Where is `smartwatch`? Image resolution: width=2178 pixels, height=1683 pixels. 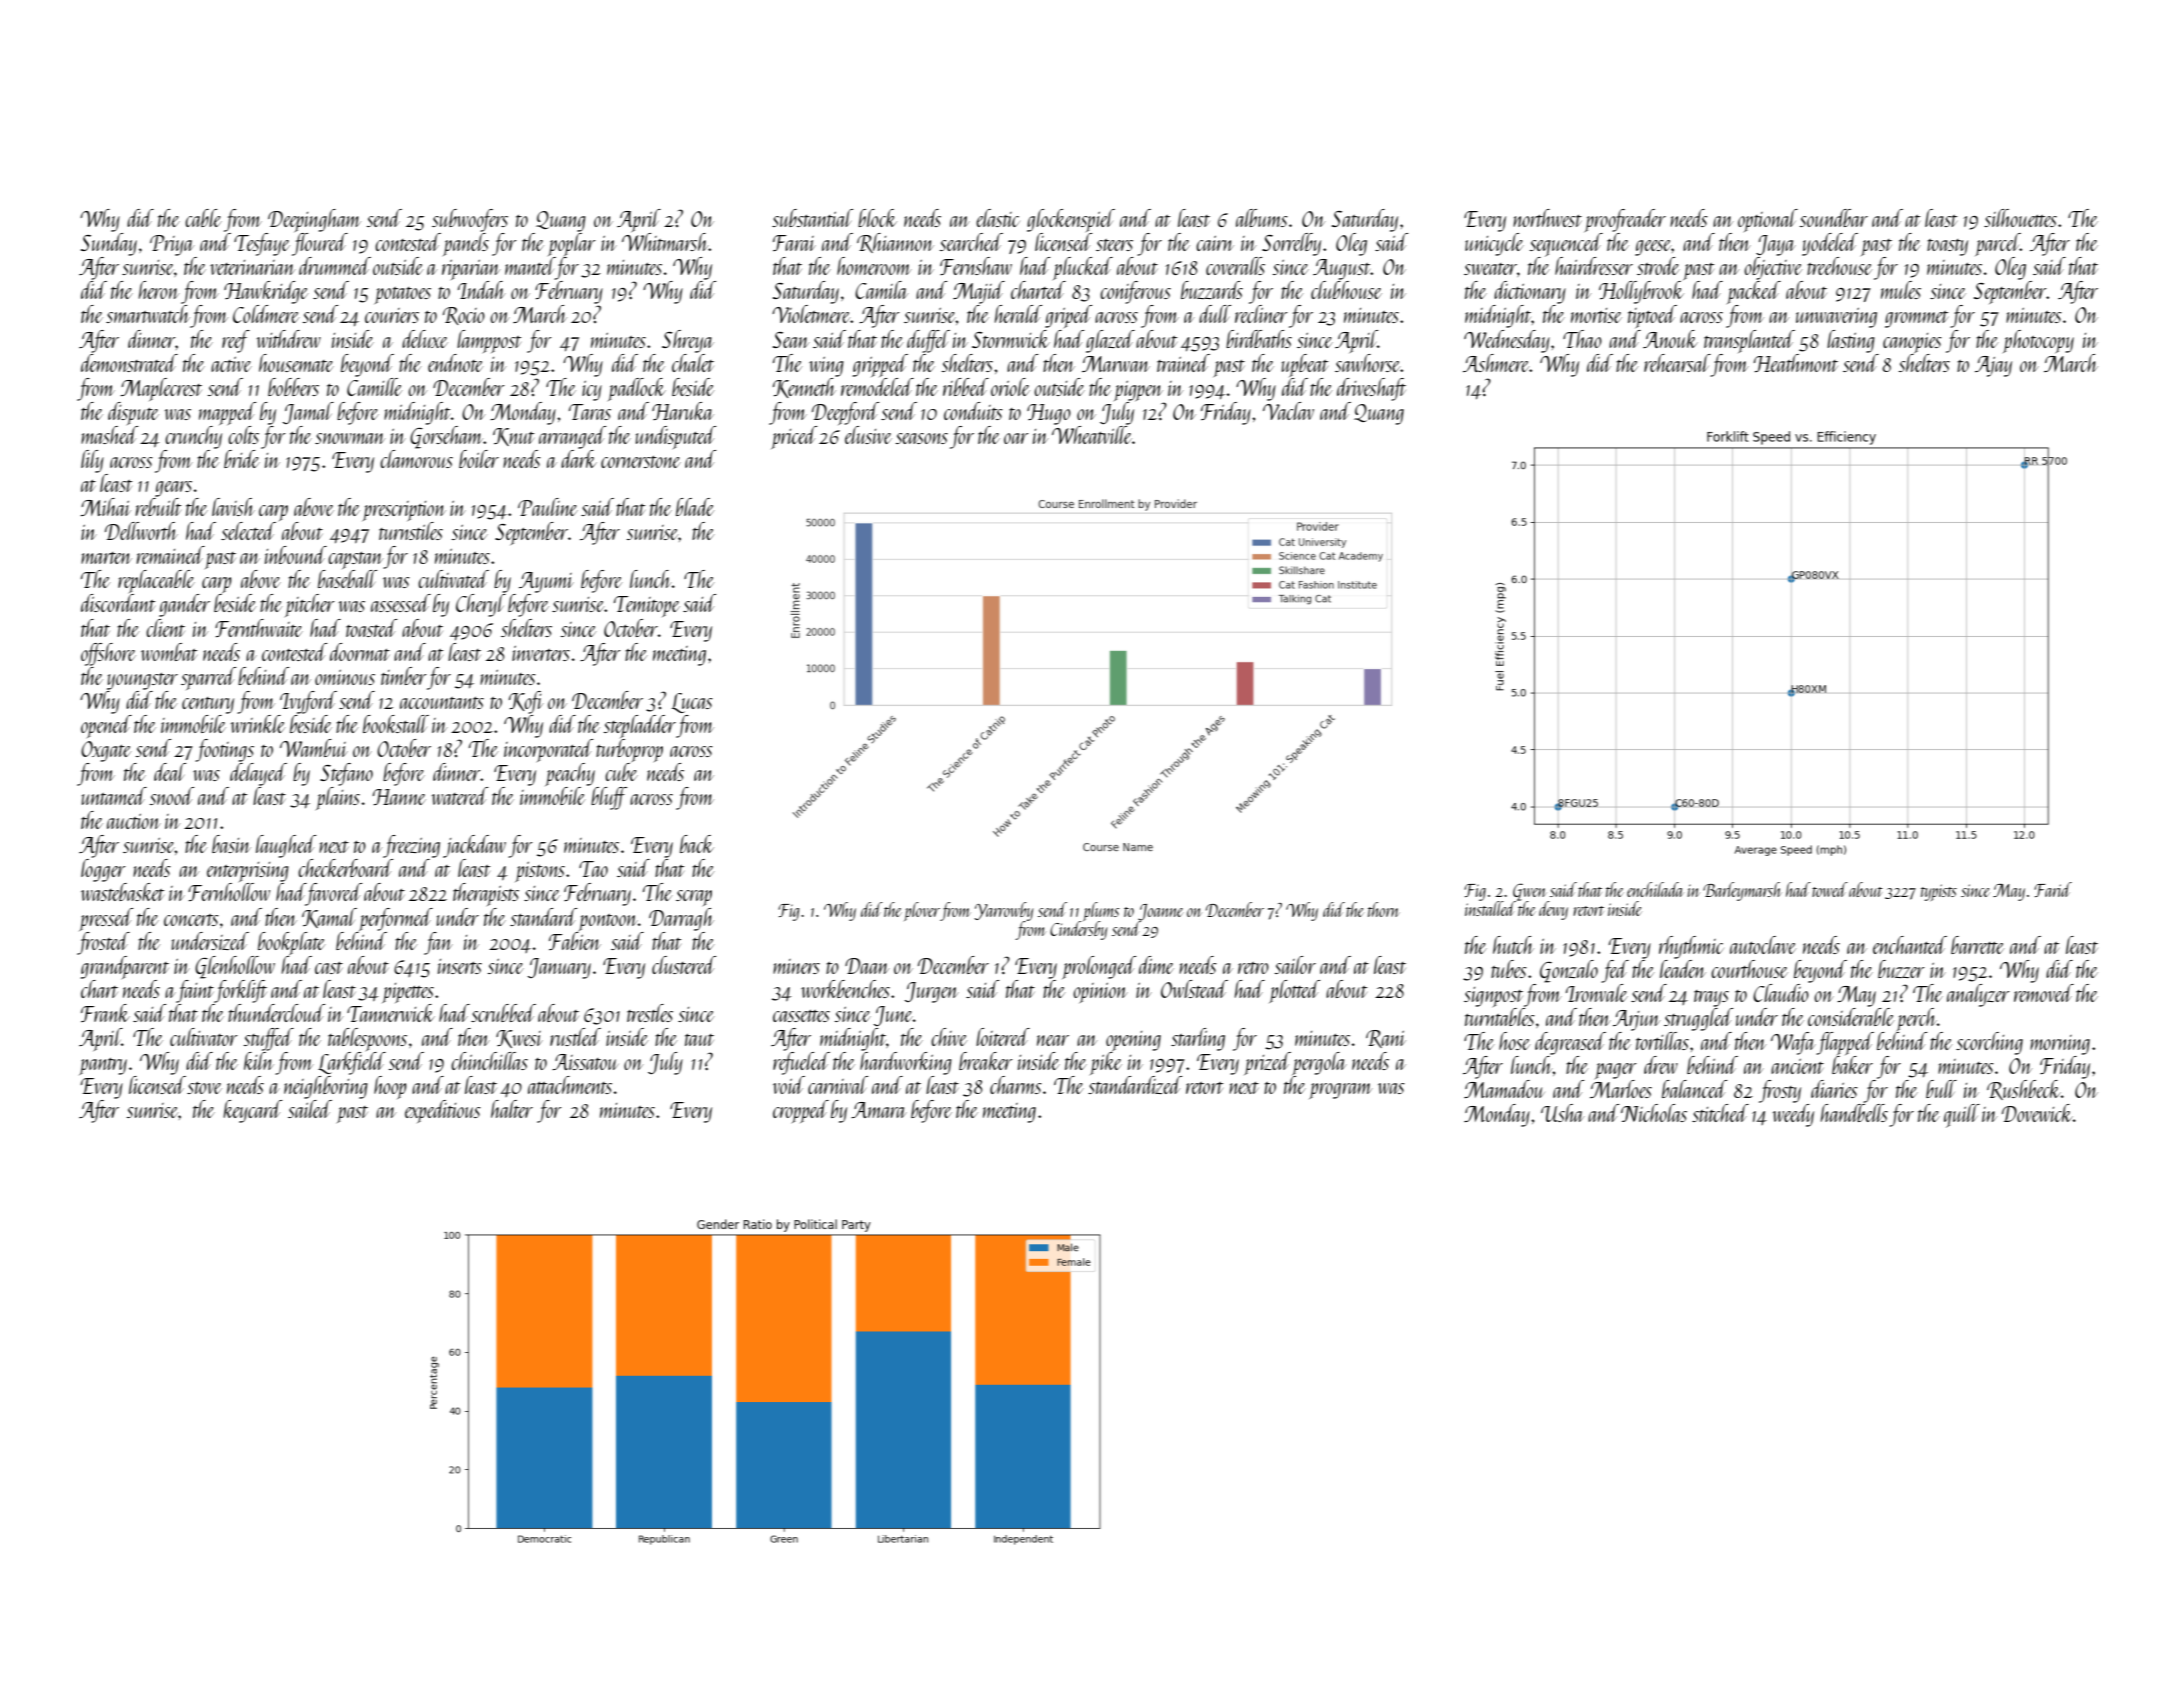 smartwatch is located at coordinates (148, 314).
